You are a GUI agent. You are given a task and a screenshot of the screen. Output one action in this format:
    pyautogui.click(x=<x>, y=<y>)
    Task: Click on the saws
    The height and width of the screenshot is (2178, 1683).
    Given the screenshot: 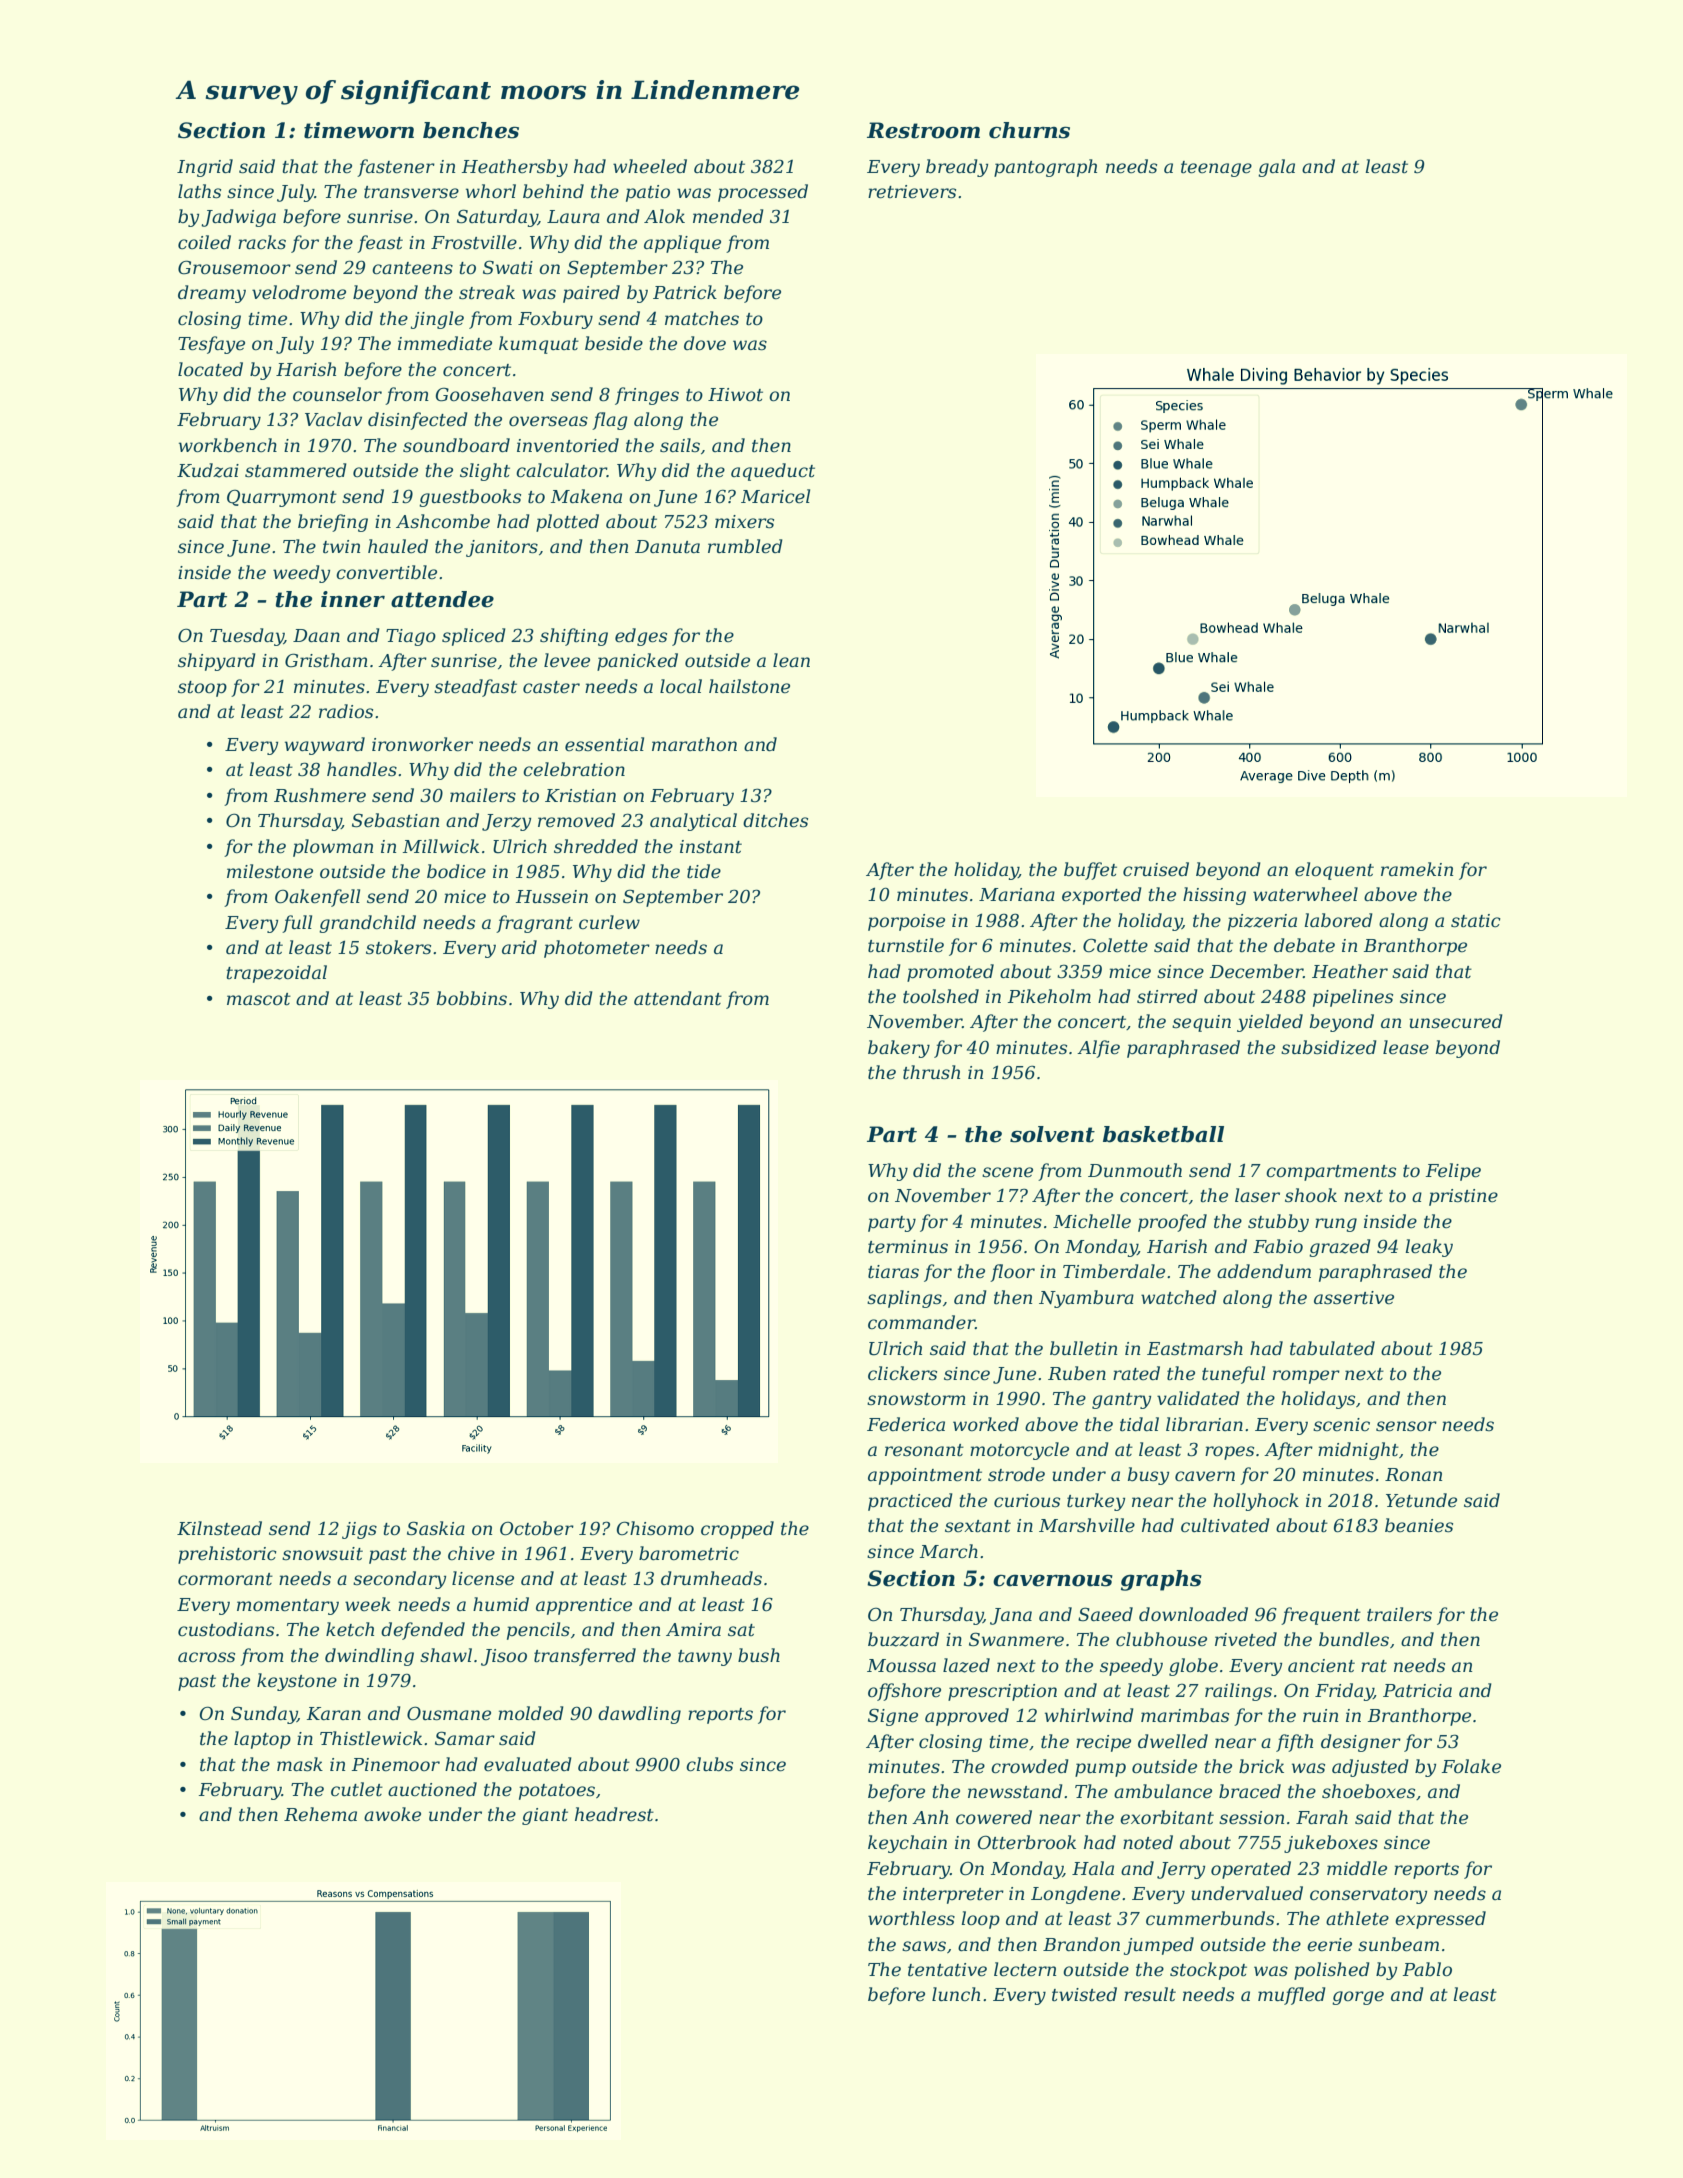 What is the action you would take?
    pyautogui.click(x=924, y=1946)
